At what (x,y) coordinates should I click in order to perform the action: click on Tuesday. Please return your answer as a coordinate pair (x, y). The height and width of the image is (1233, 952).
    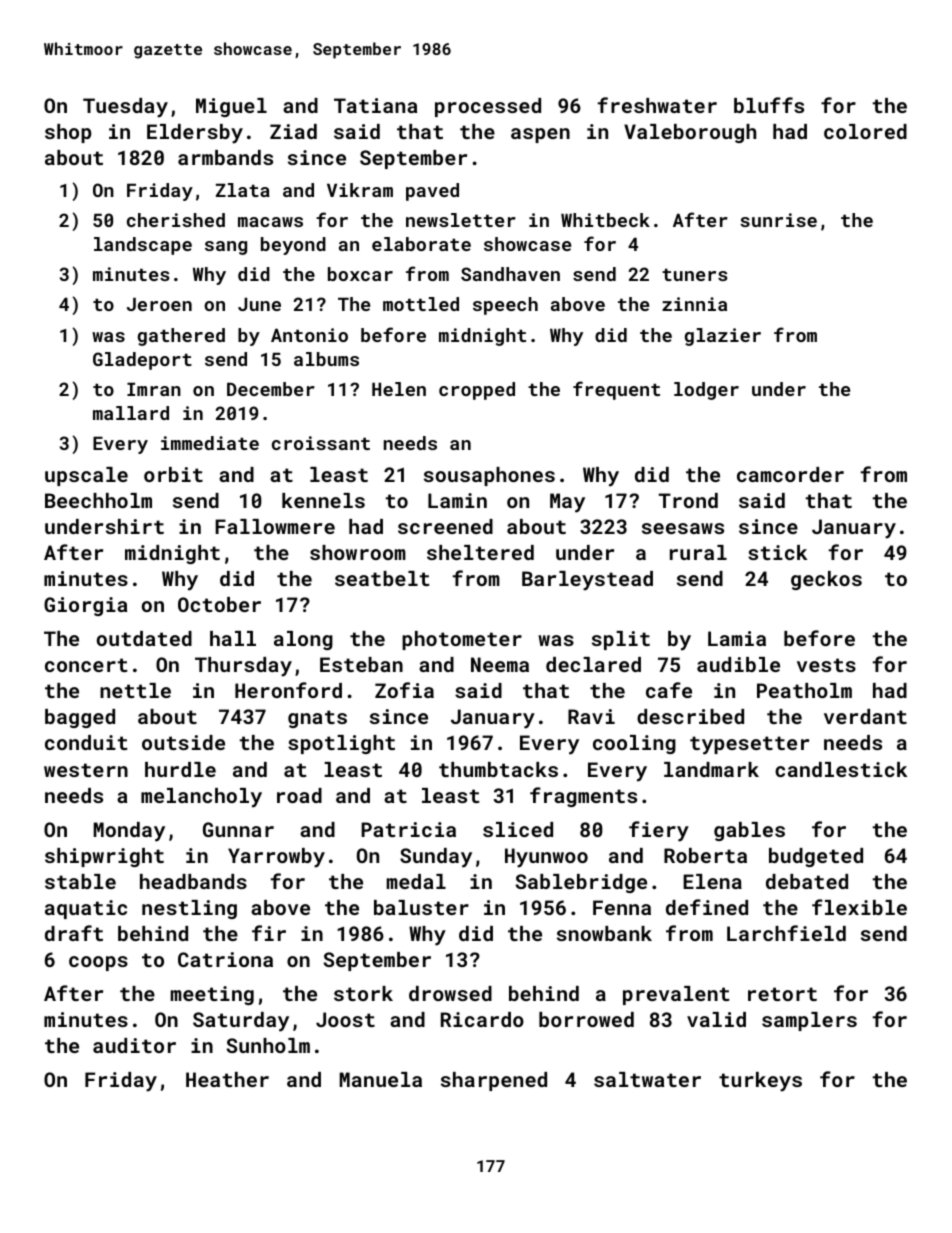
    Looking at the image, I should click on (125, 108).
